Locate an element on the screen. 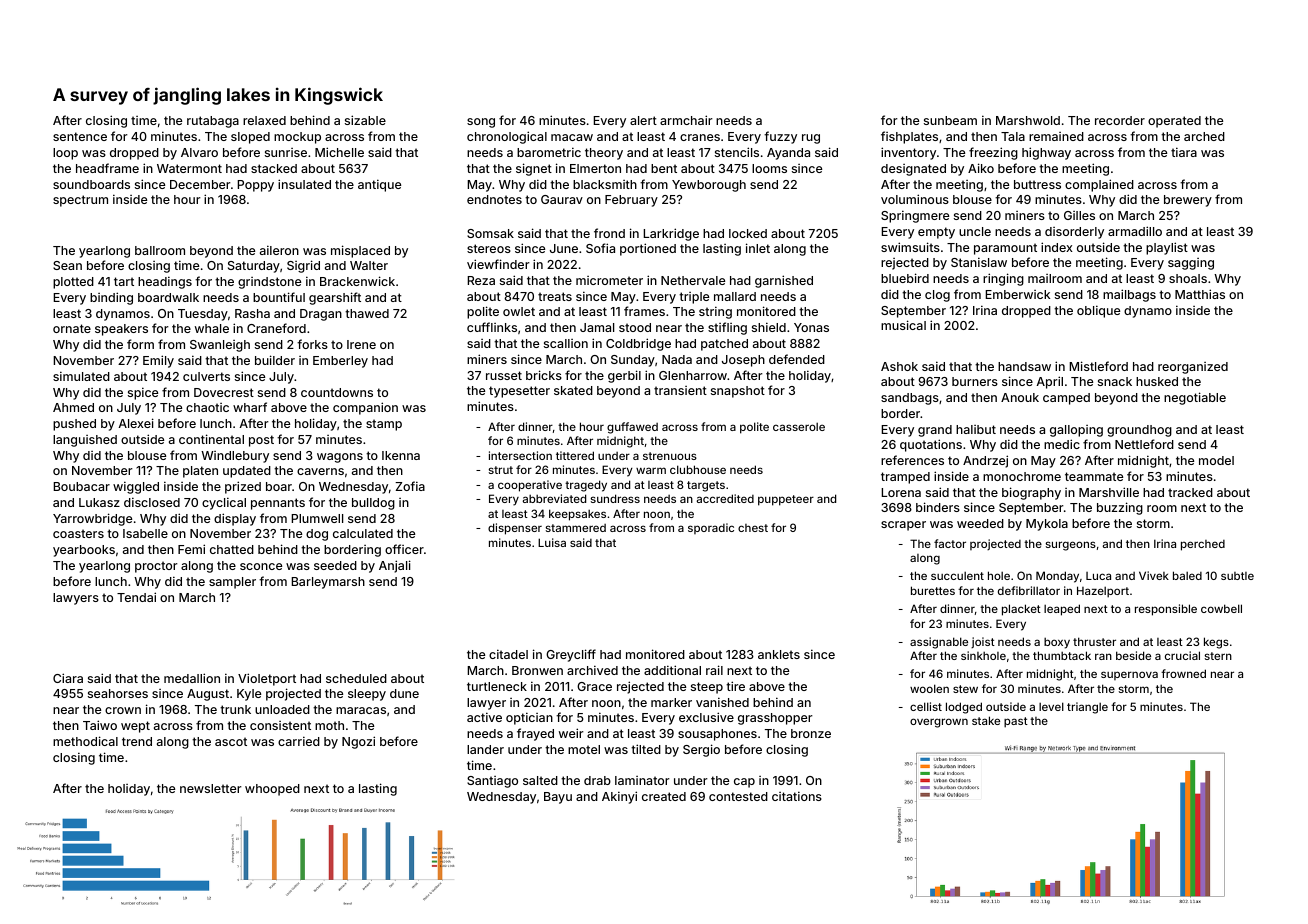  operated is located at coordinates (1174, 122).
